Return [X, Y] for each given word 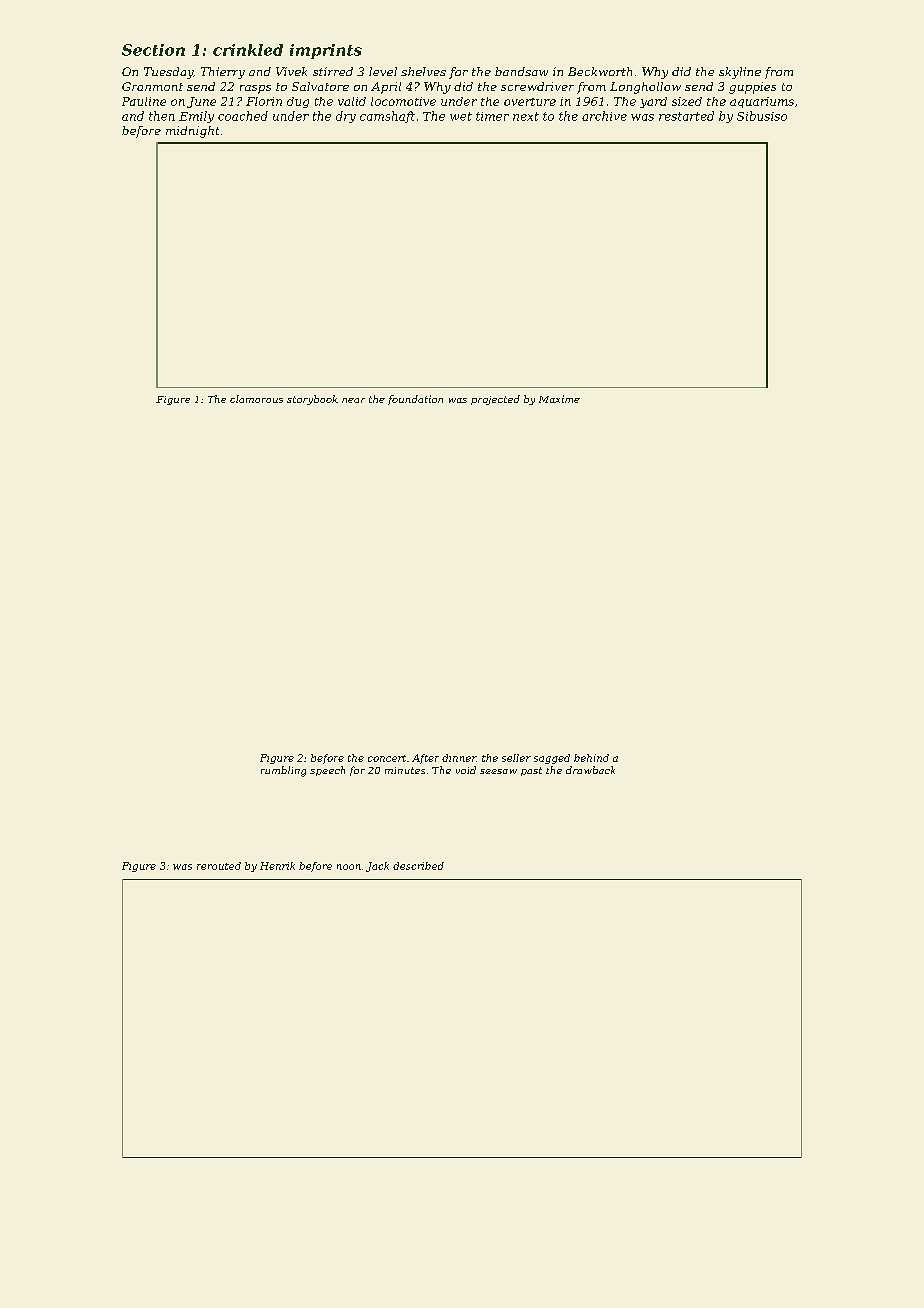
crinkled [248, 50]
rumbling [283, 771]
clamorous [256, 399]
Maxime [559, 399]
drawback [590, 770]
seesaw [498, 771]
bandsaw [521, 71]
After [425, 759]
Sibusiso [762, 116]
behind [591, 758]
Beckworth [600, 71]
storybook [312, 400]
